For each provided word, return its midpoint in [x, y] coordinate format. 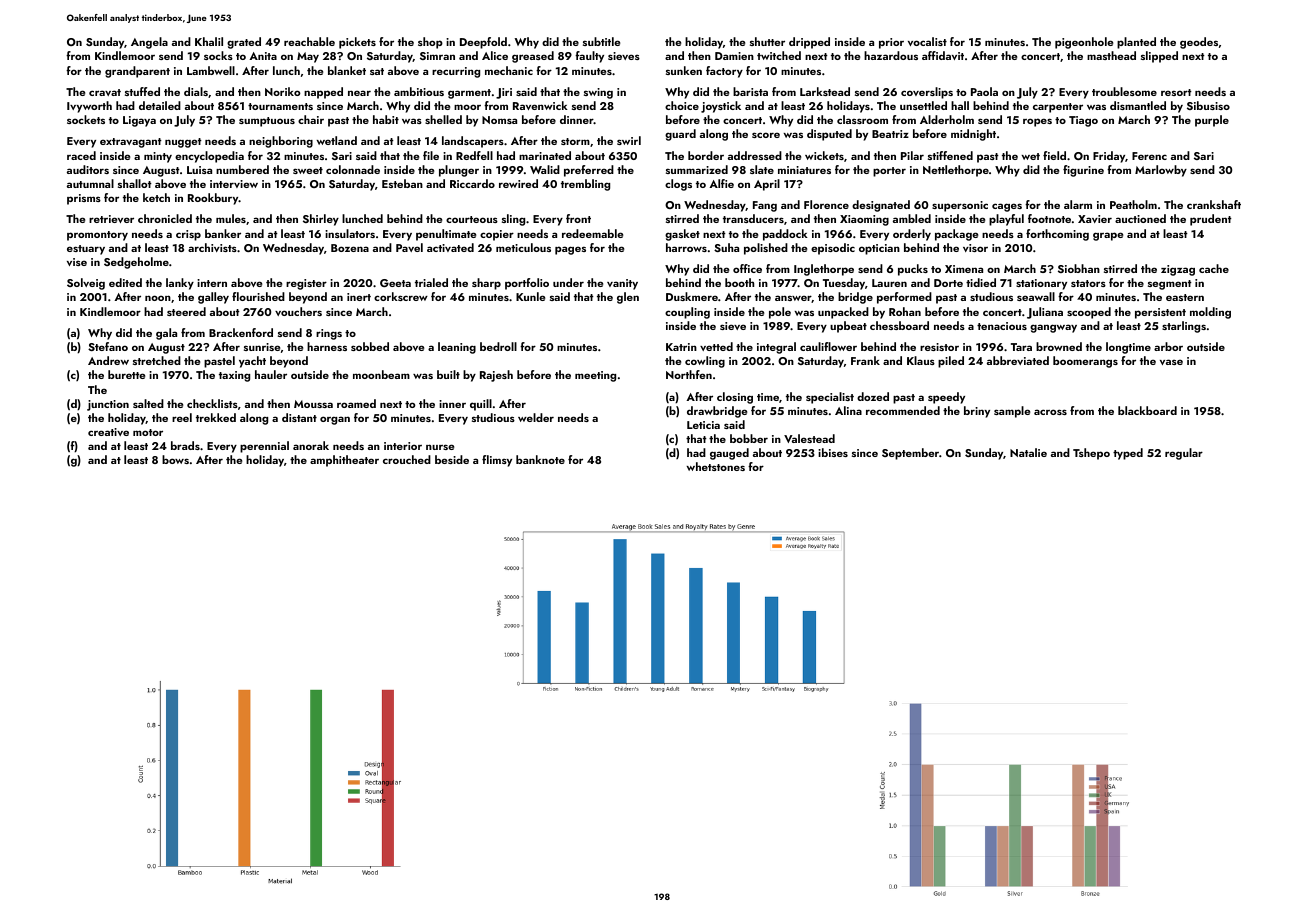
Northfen [689, 374]
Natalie [1028, 452]
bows [175, 459]
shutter [767, 41]
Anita [263, 56]
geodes [1199, 43]
